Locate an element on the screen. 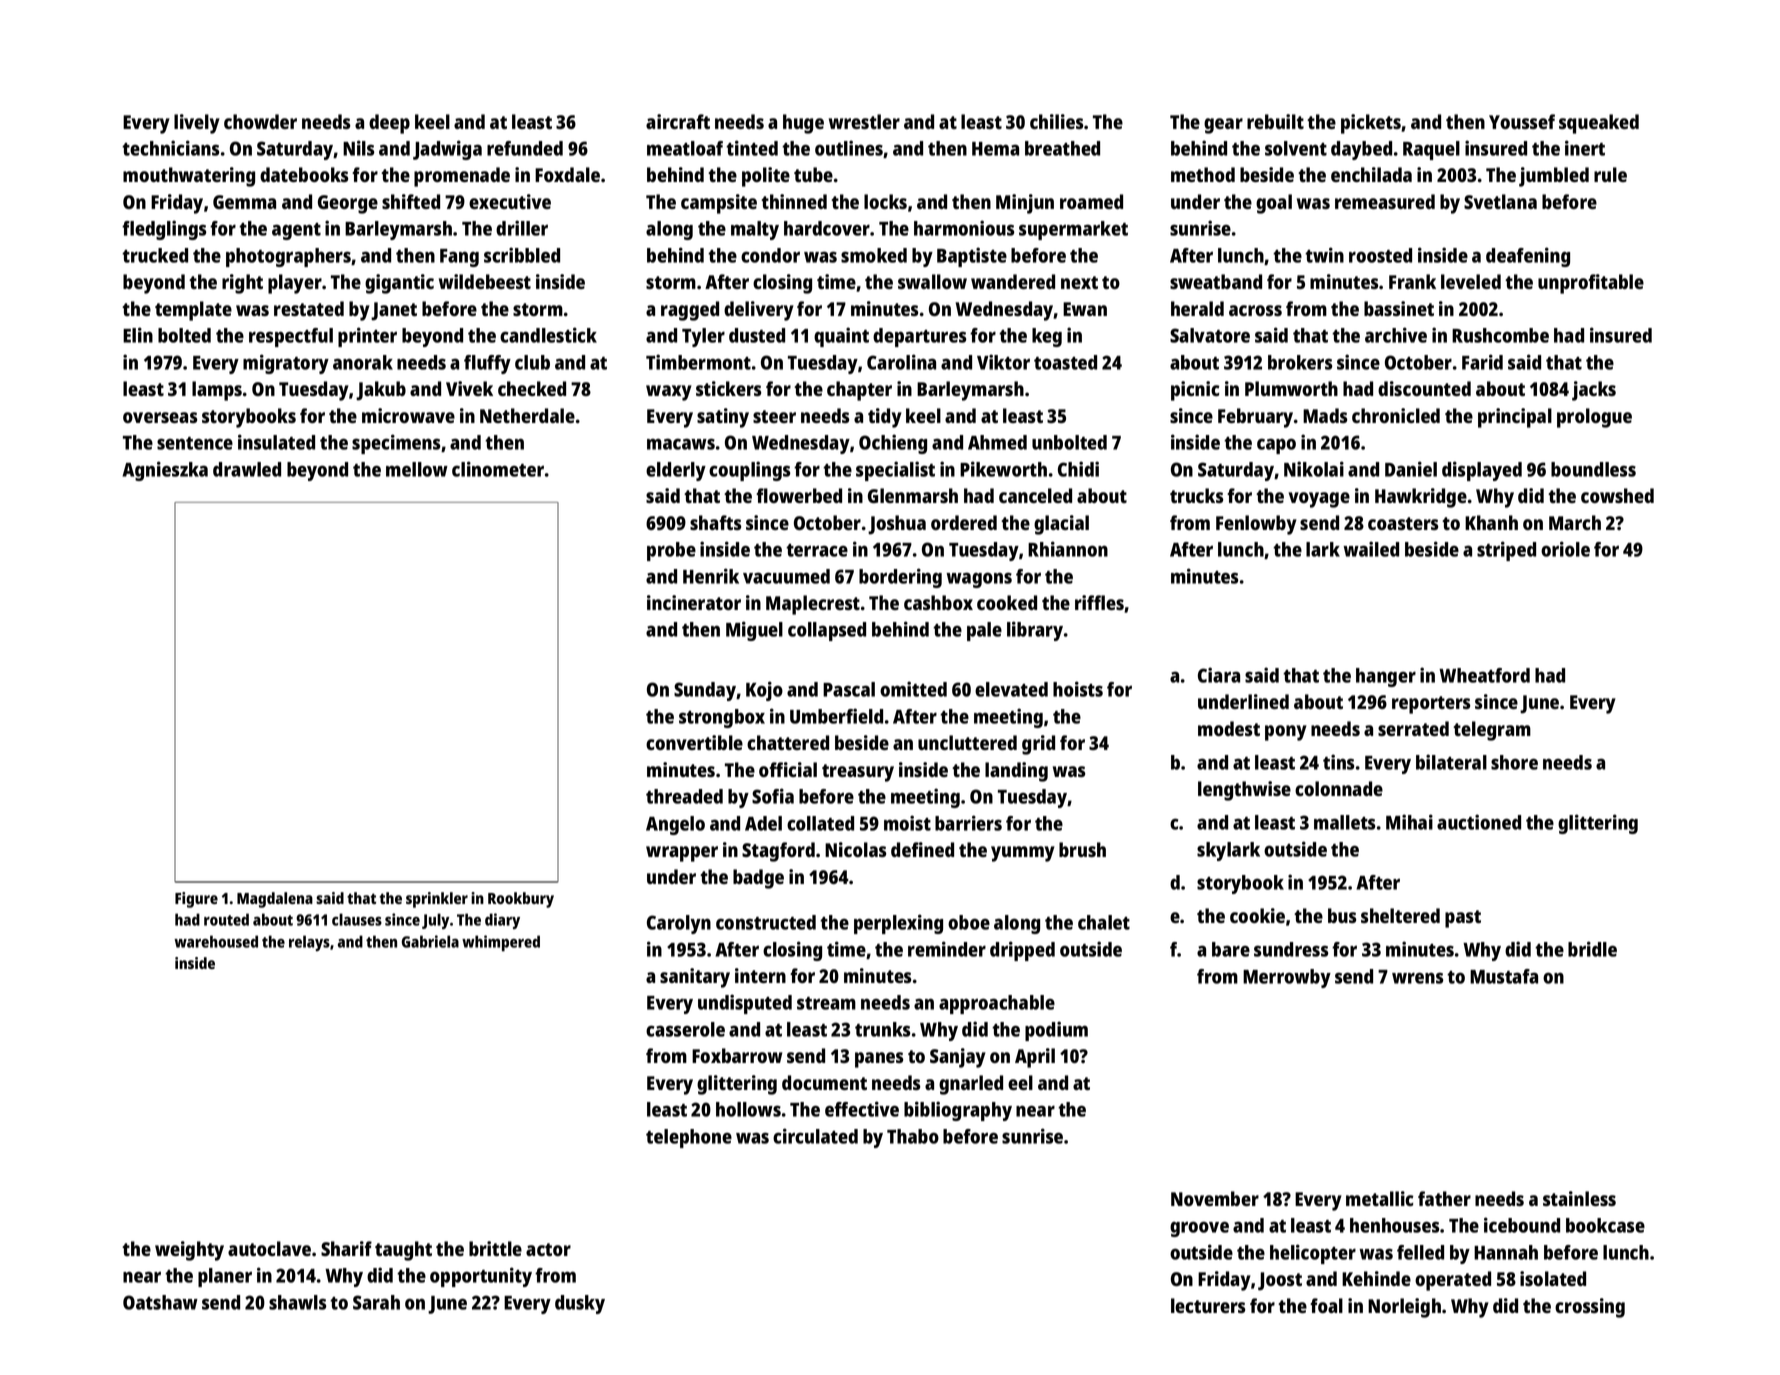 Image resolution: width=1780 pixels, height=1375 pixels. autoclave is located at coordinates (269, 1248).
